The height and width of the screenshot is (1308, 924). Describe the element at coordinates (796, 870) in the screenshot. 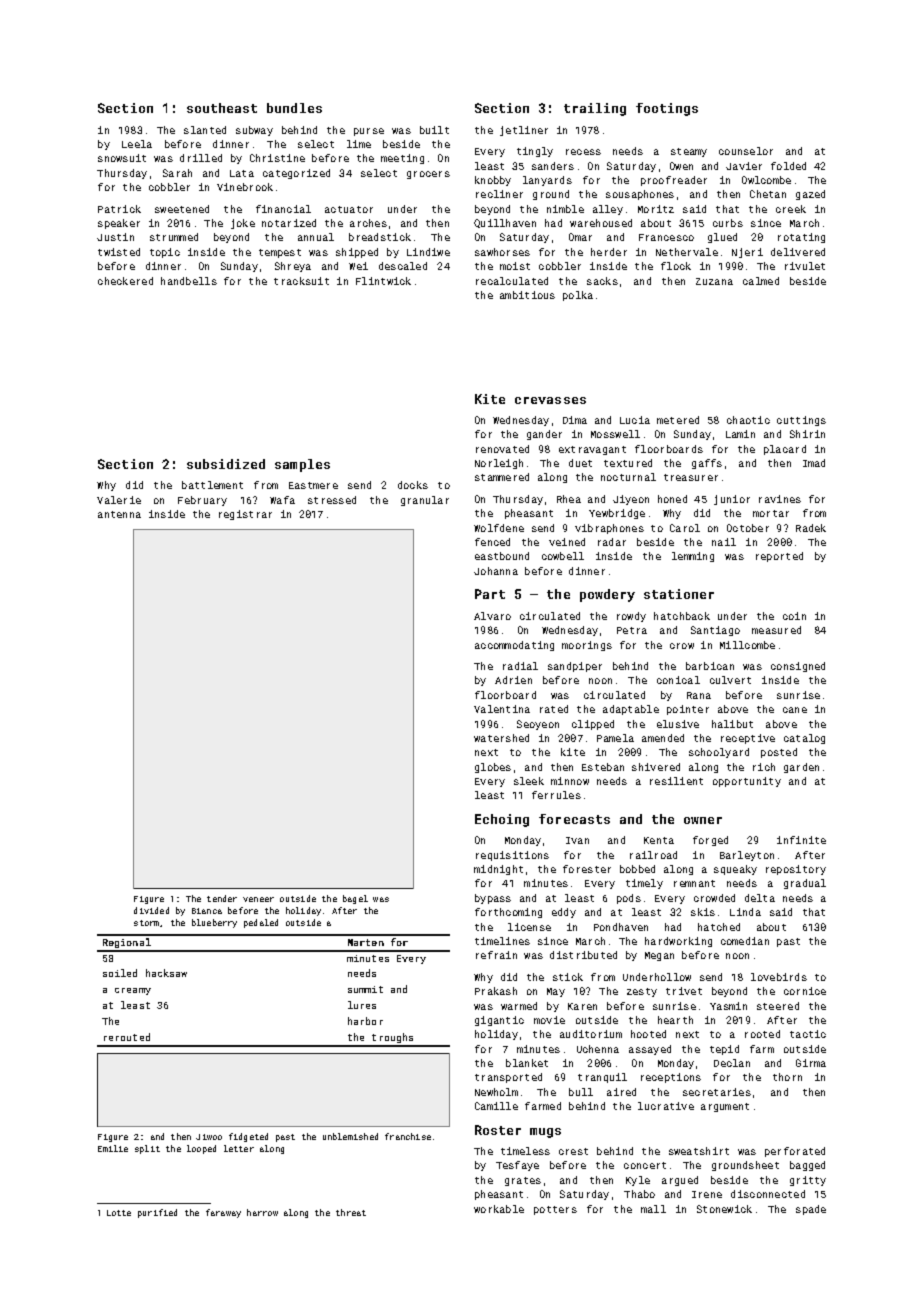

I see `repository` at that location.
